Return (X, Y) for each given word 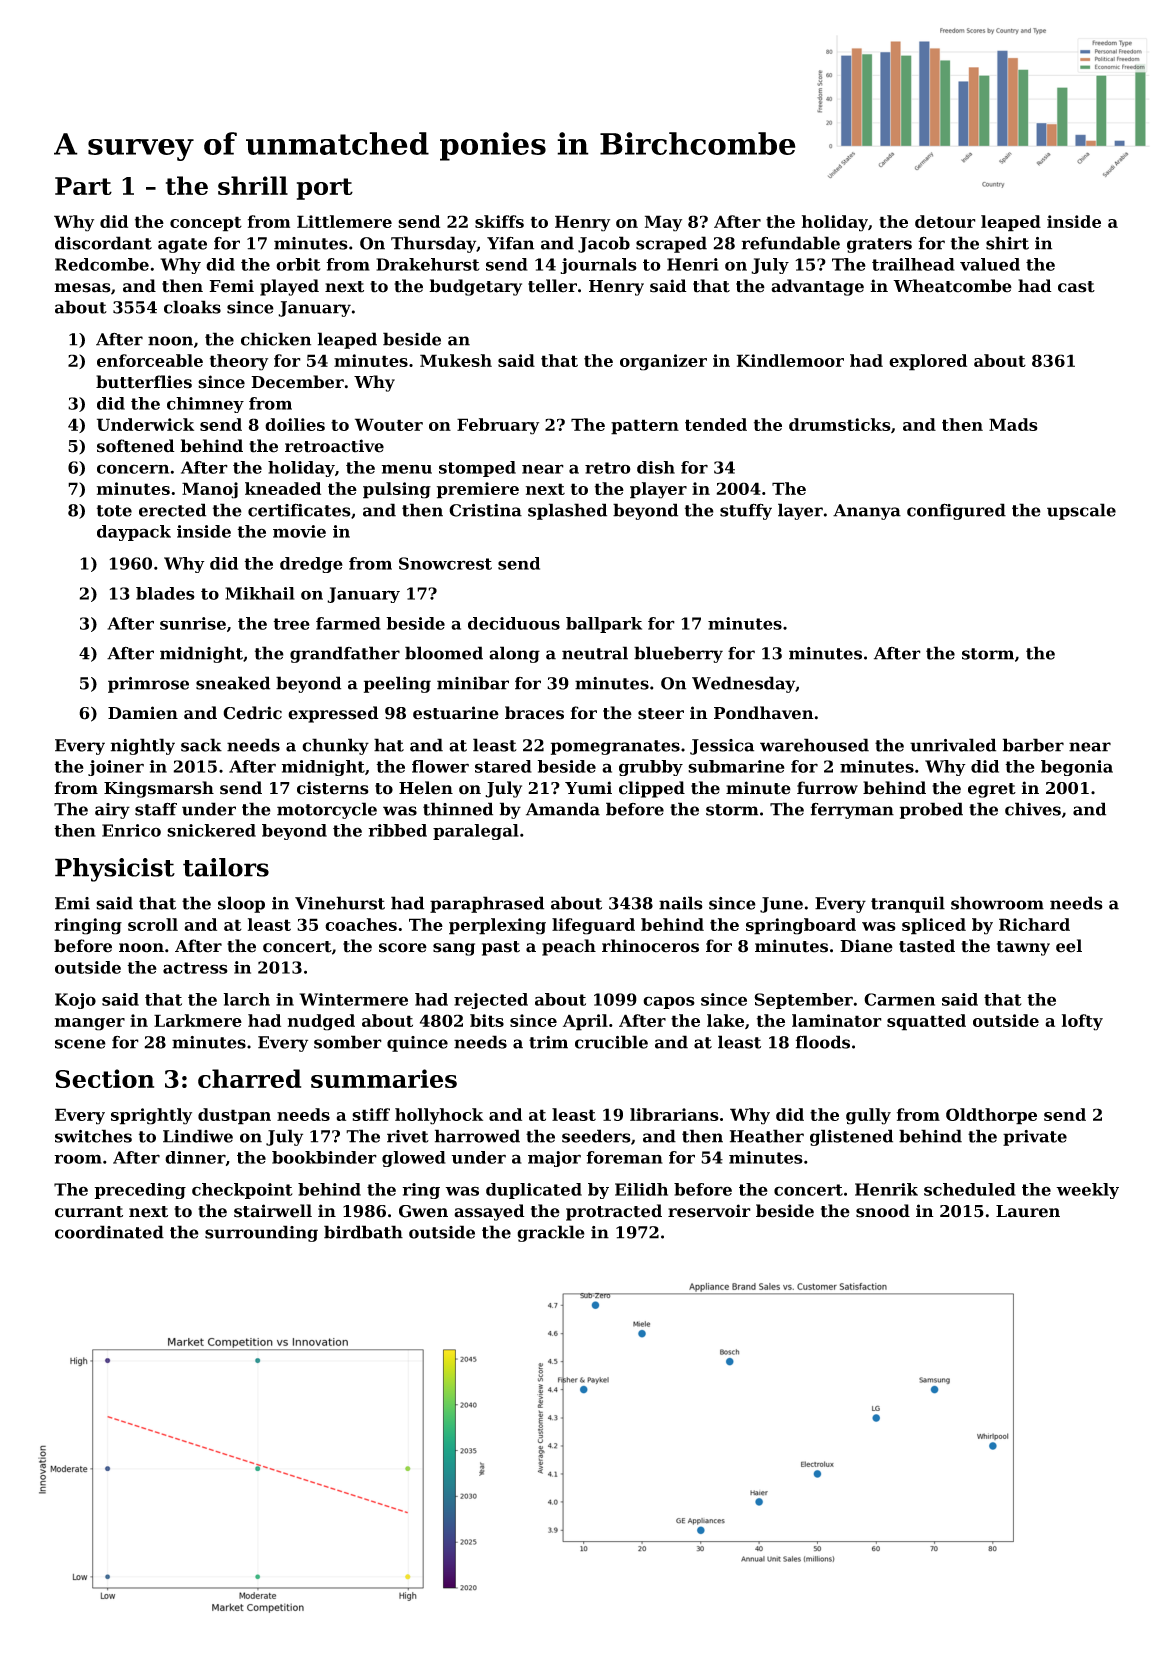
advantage (817, 287)
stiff (371, 1114)
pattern (645, 427)
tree (291, 624)
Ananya (867, 512)
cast (1076, 287)
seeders (596, 1136)
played (289, 287)
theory (239, 362)
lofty (1082, 1022)
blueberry (678, 654)
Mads (1013, 424)
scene (80, 1044)
